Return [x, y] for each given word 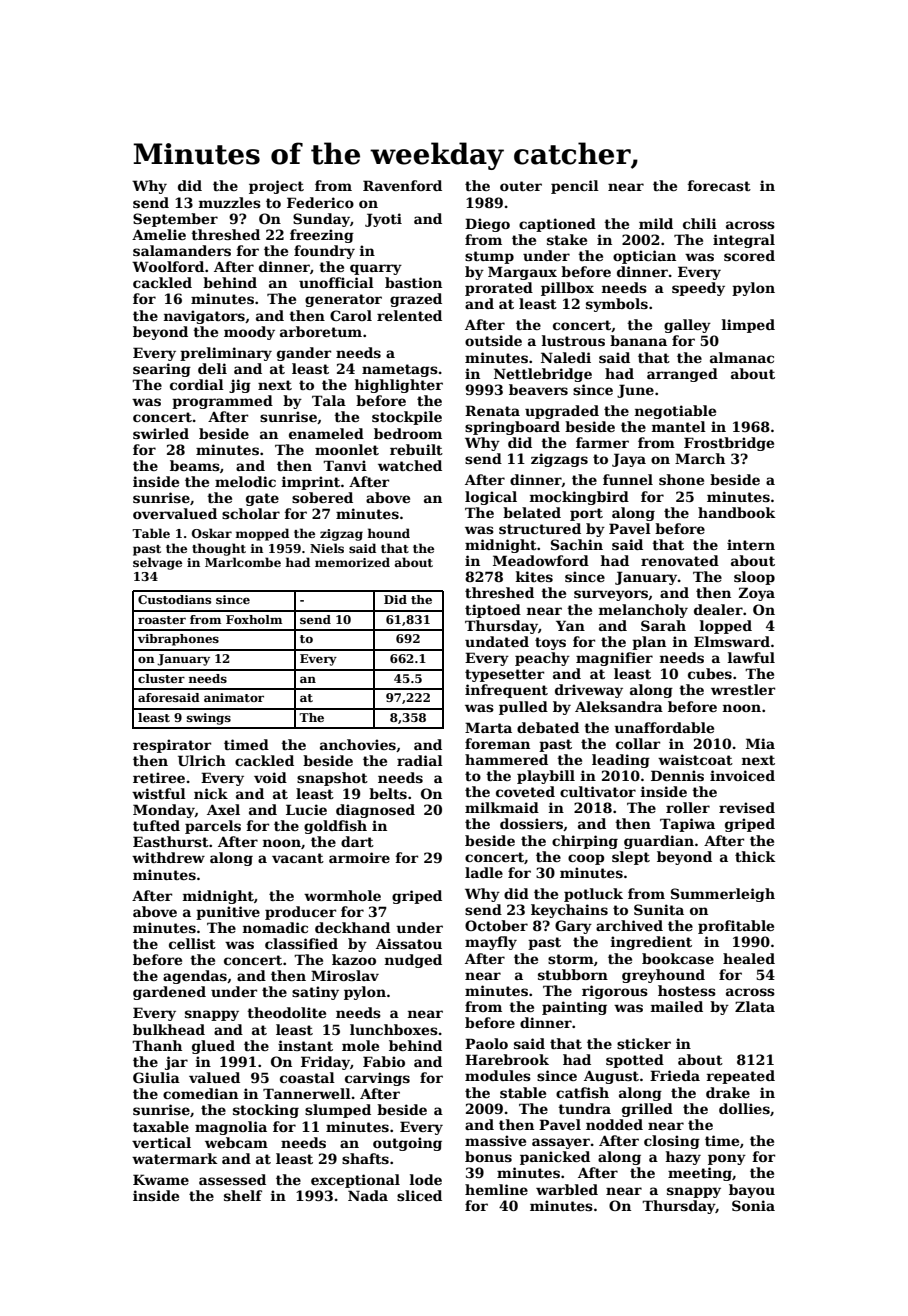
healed [749, 958]
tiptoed [493, 611]
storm [571, 959]
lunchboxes [394, 1029]
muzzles [229, 202]
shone [681, 479]
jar [176, 1063]
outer [521, 186]
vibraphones [178, 640]
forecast [719, 185]
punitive [228, 913]
